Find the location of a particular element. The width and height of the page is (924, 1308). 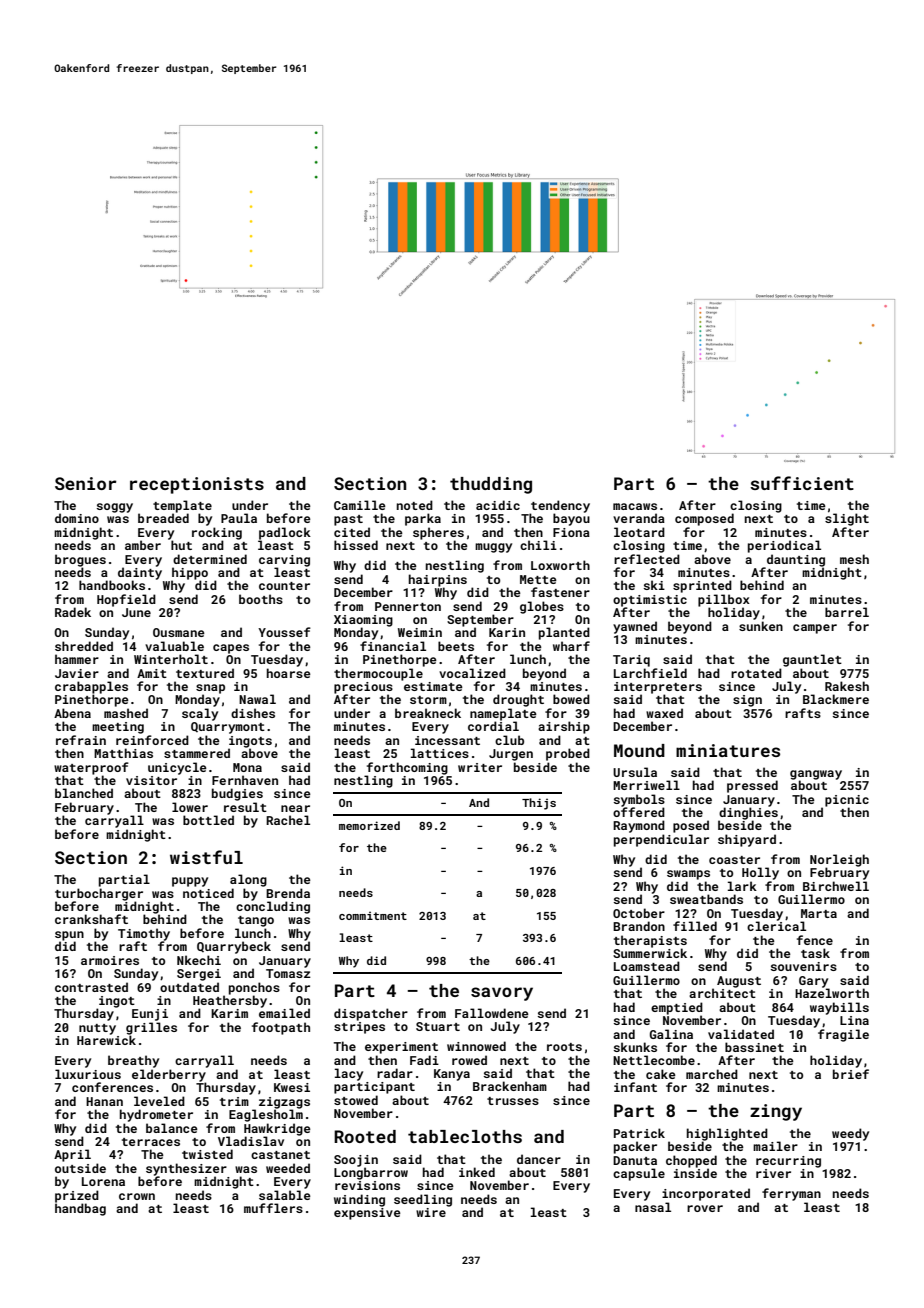

thudding is located at coordinates (491, 485).
